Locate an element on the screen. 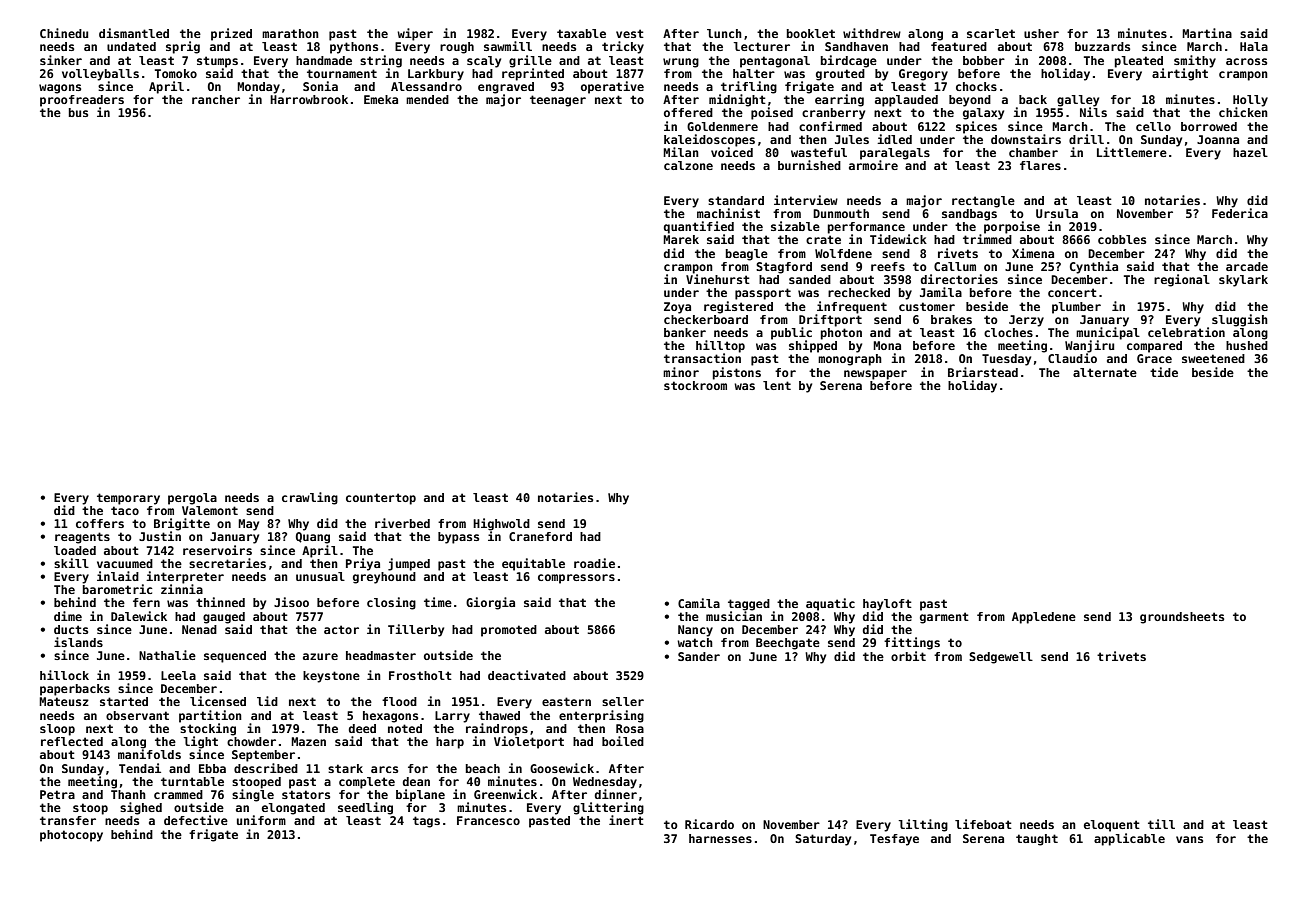 Image resolution: width=1308 pixels, height=924 pixels. promoted is located at coordinates (509, 631).
